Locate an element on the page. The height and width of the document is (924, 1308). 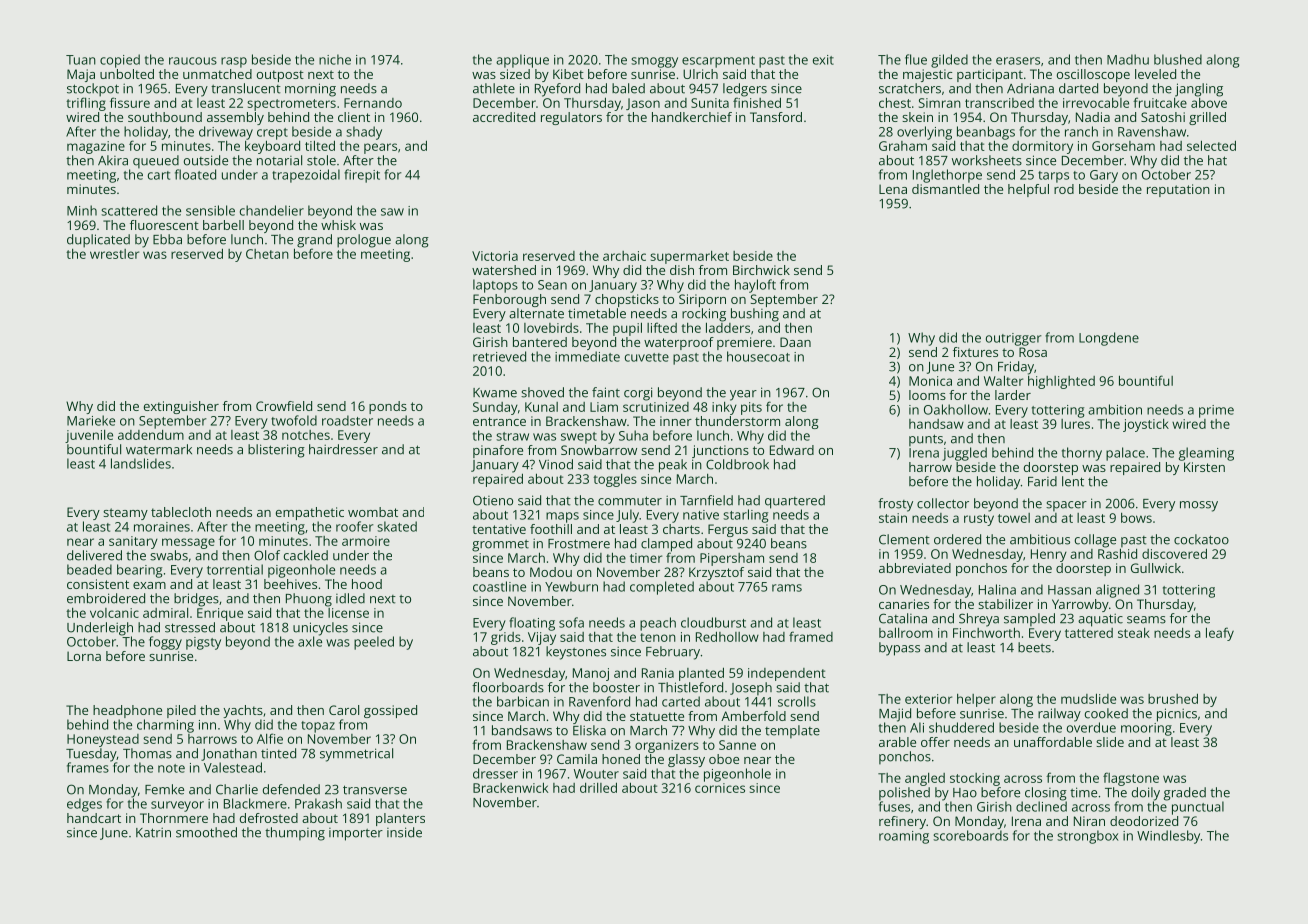
Carol is located at coordinates (344, 710).
